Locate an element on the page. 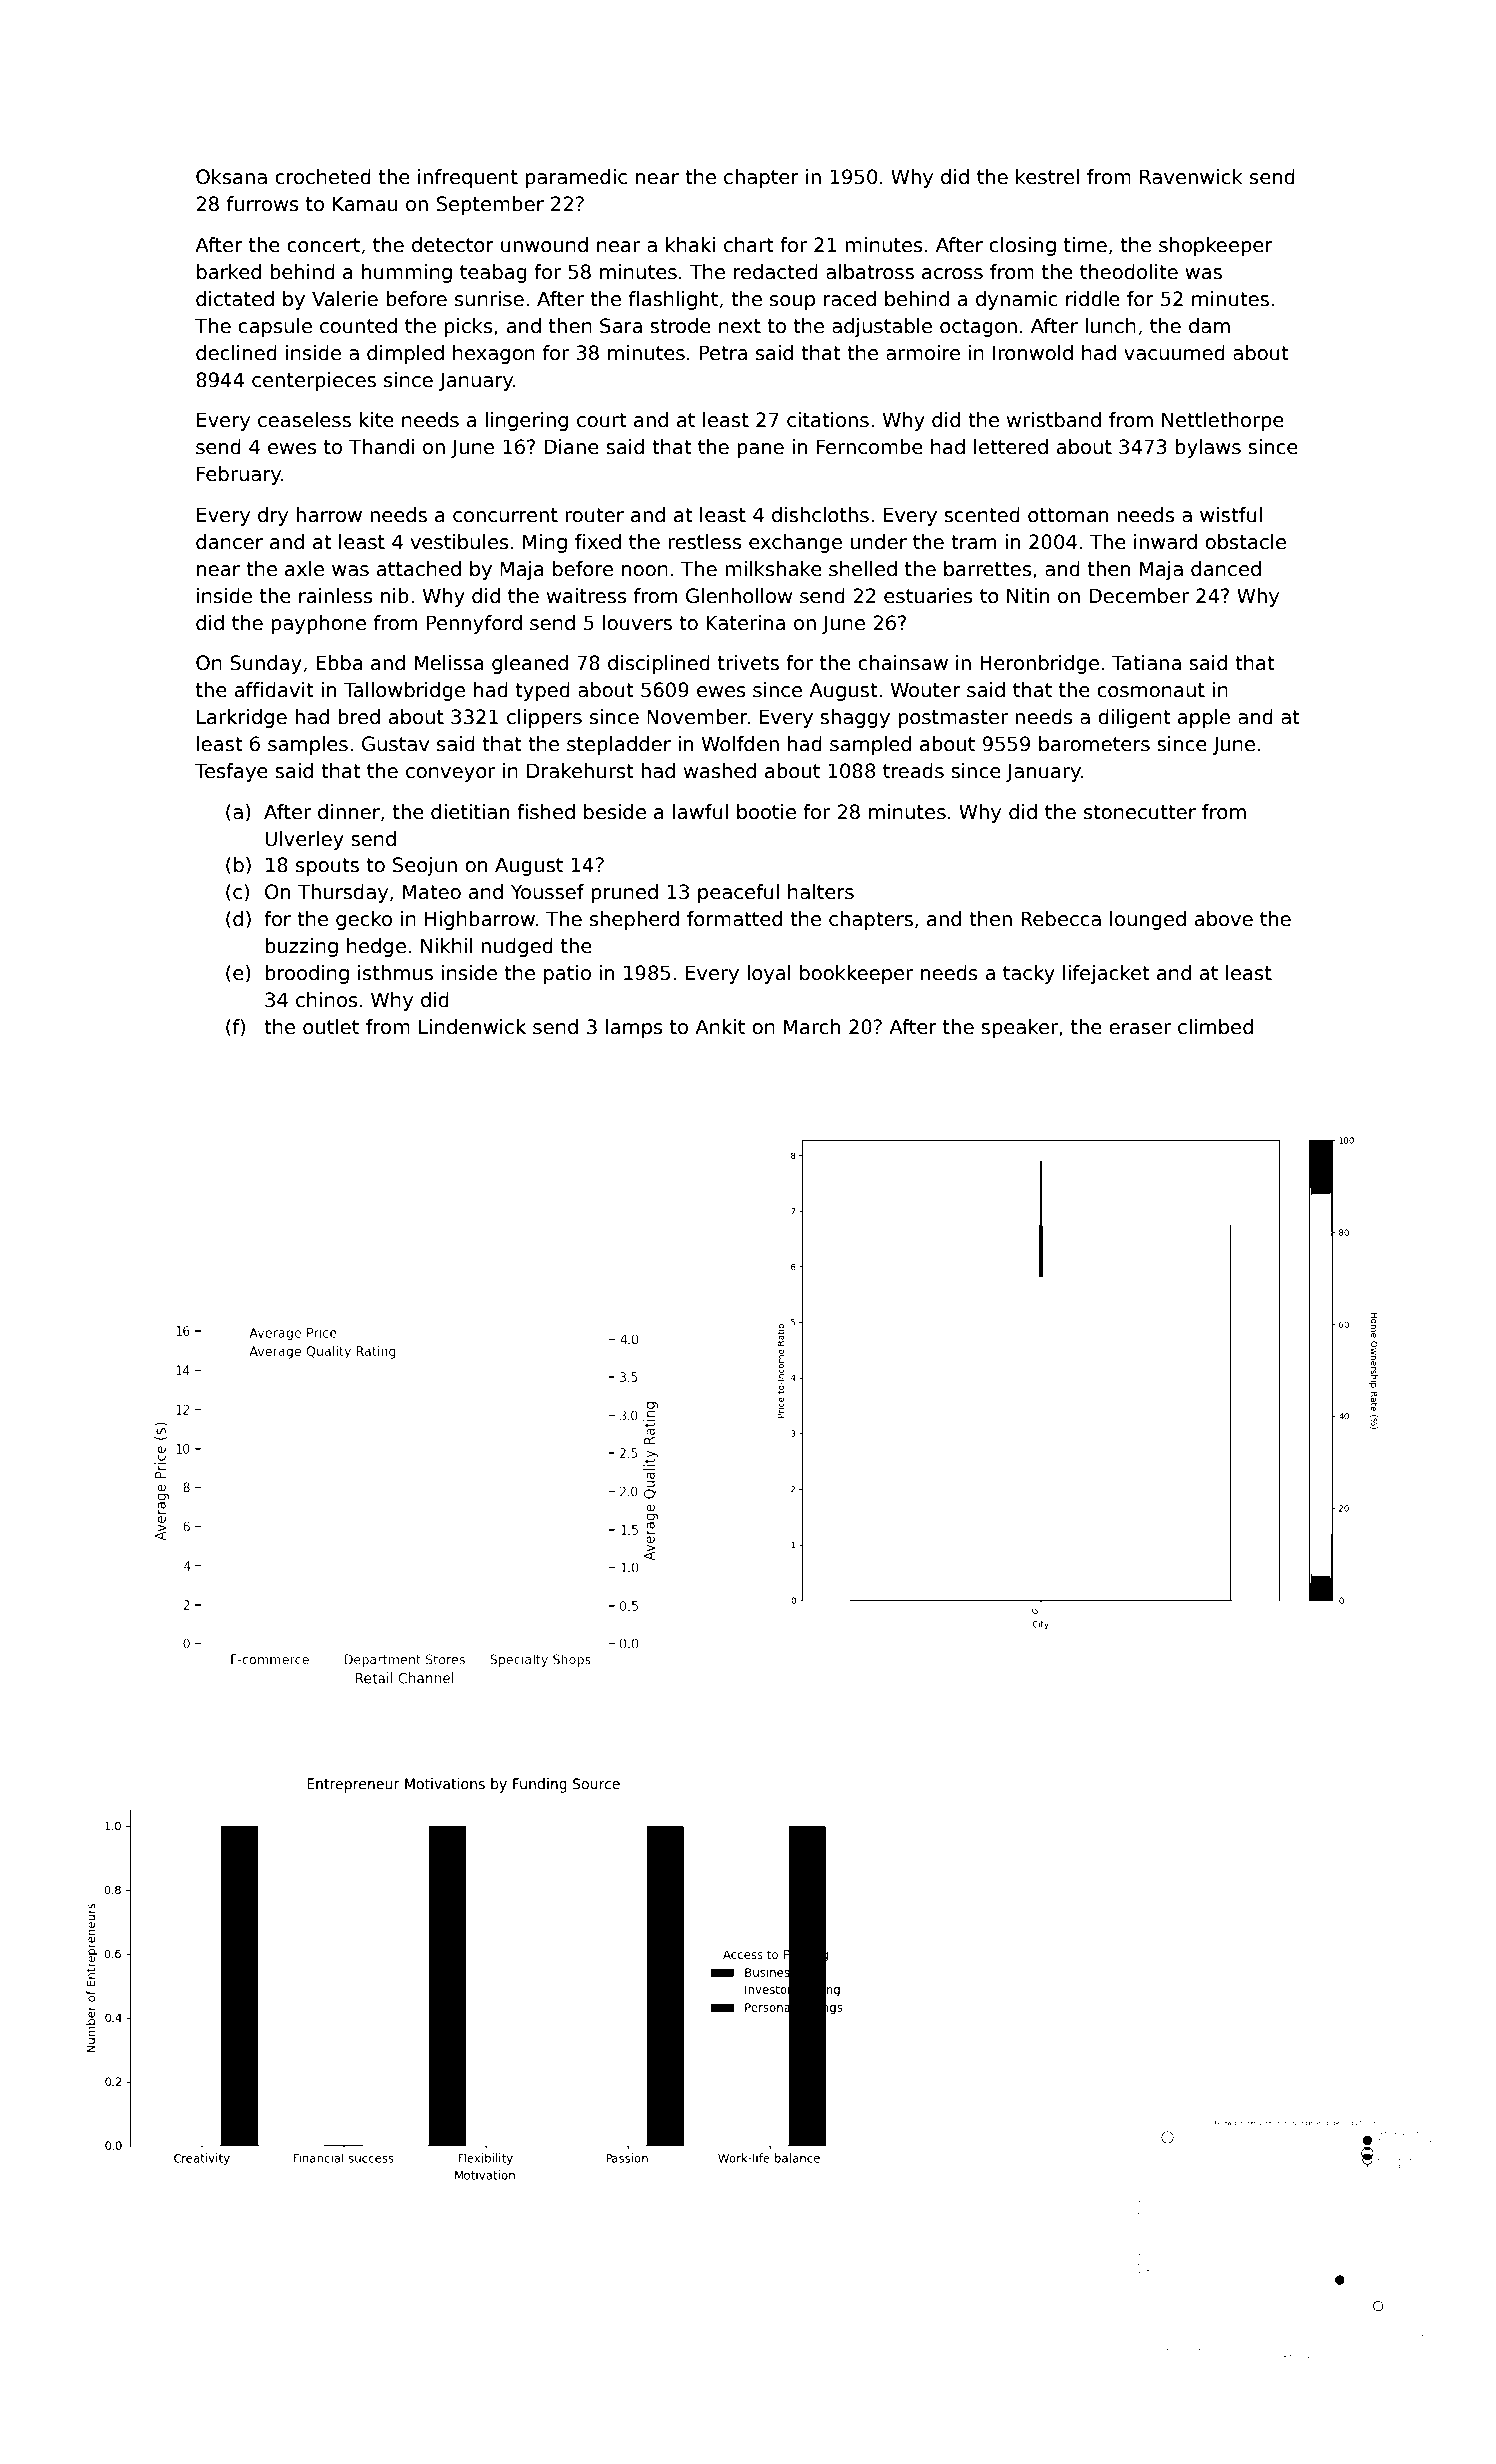 The width and height of the image is (1496, 2464). chinos is located at coordinates (327, 1000).
